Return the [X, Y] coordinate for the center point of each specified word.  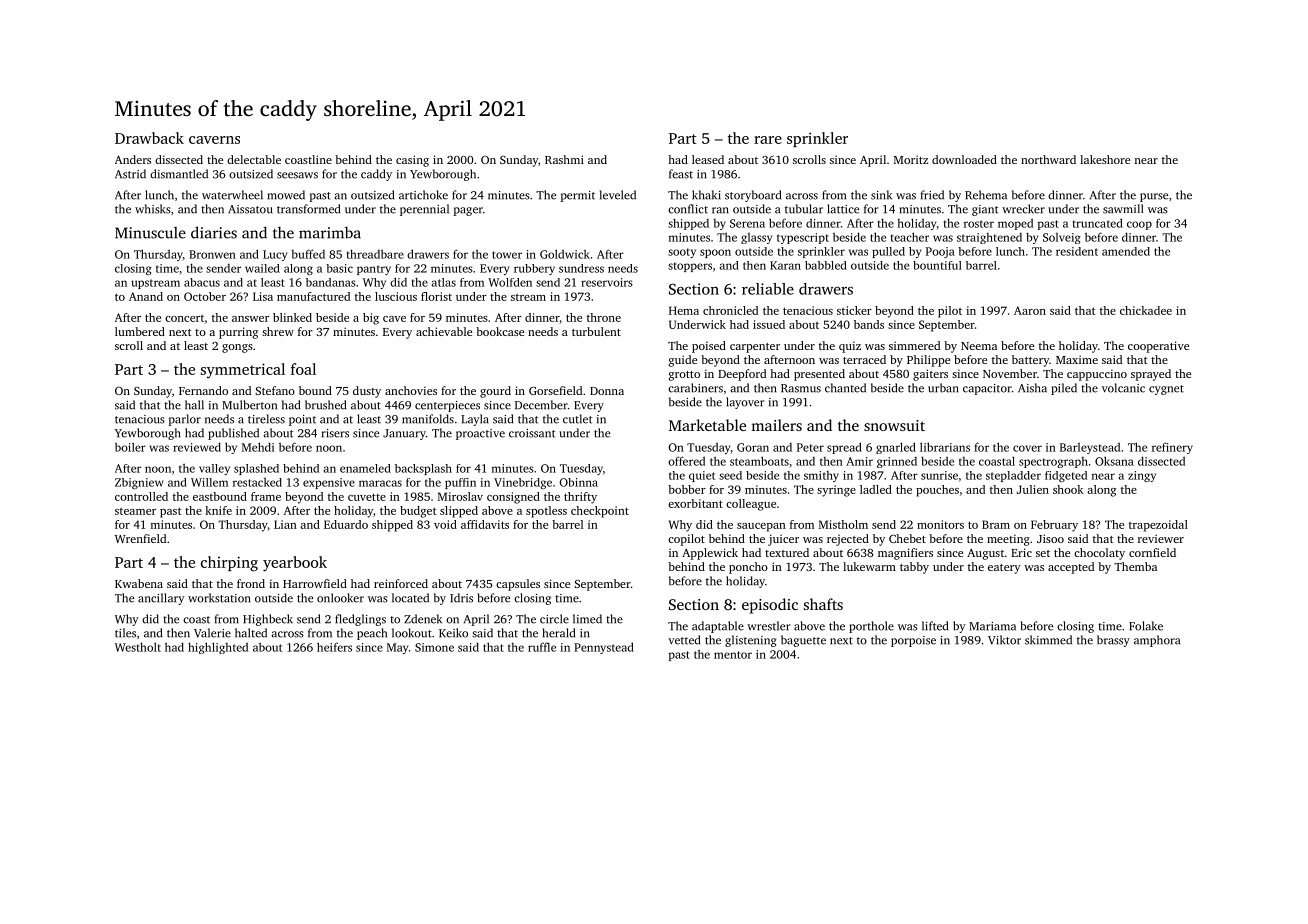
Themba [1135, 566]
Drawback [149, 138]
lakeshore [1105, 159]
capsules [518, 585]
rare [768, 140]
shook [1068, 489]
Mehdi [258, 447]
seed [730, 475]
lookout [412, 633]
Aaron [1030, 310]
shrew [278, 331]
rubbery [534, 269]
